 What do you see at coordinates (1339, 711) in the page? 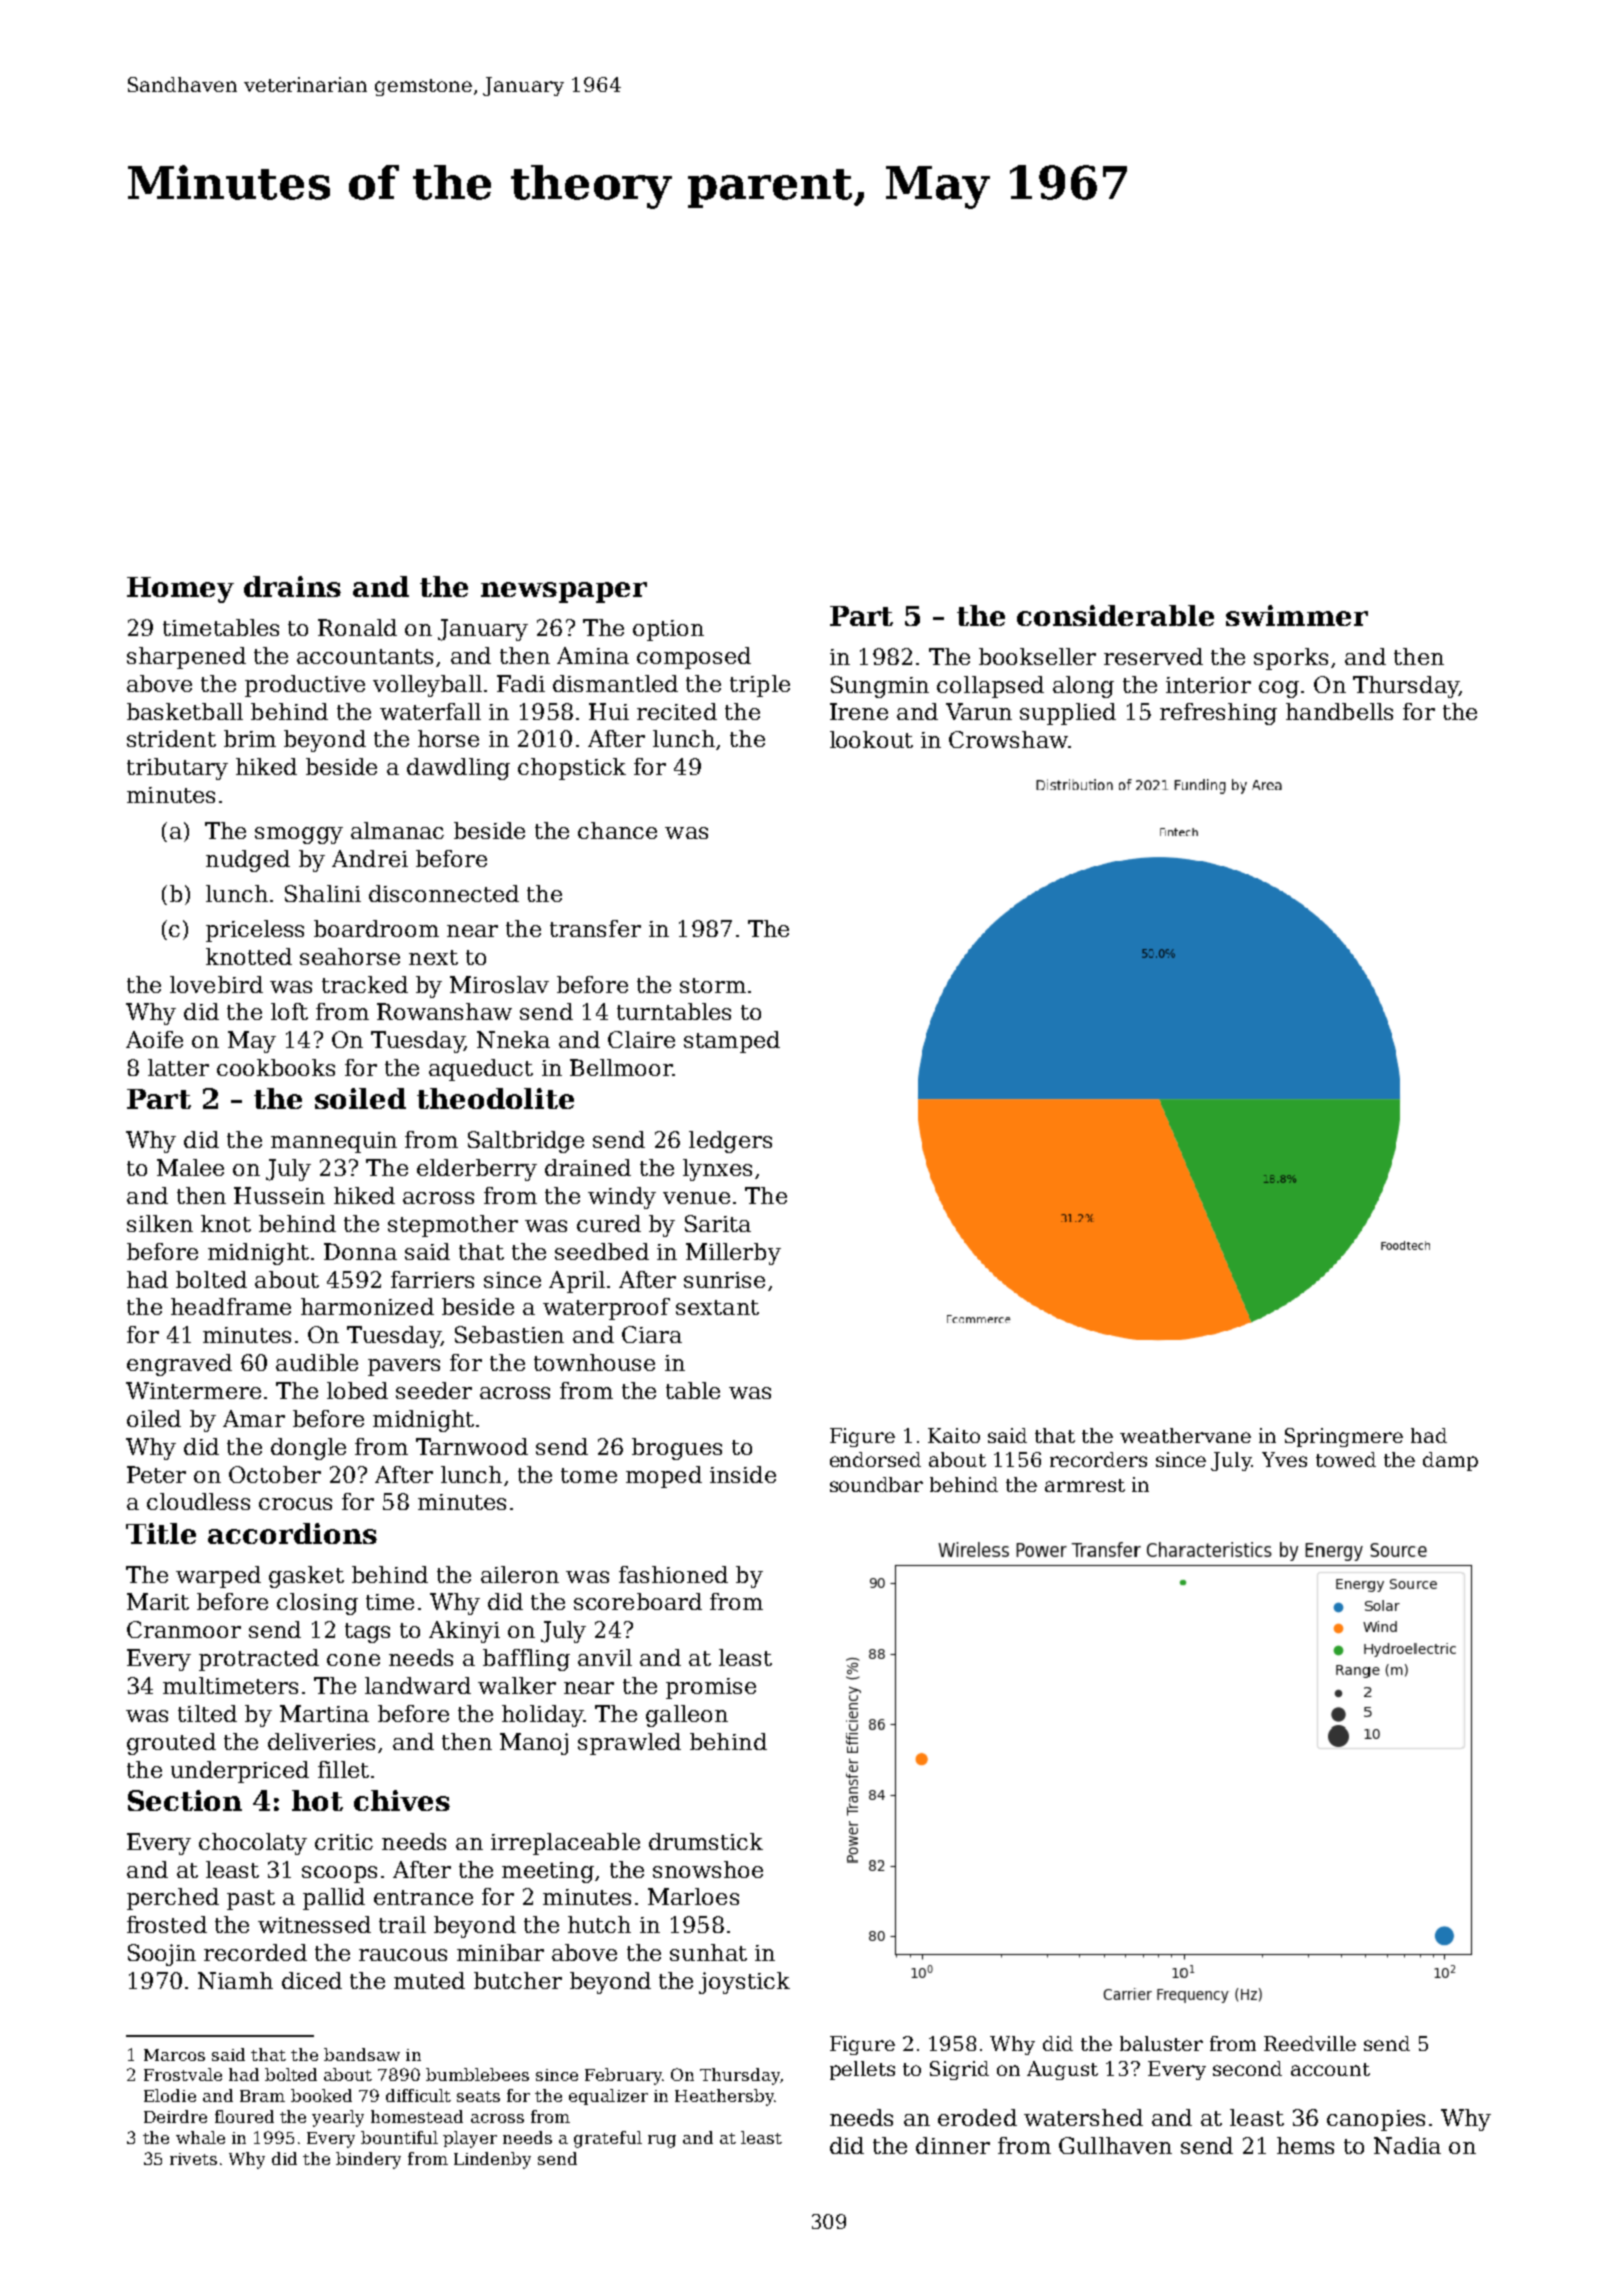
I see `handbells` at bounding box center [1339, 711].
